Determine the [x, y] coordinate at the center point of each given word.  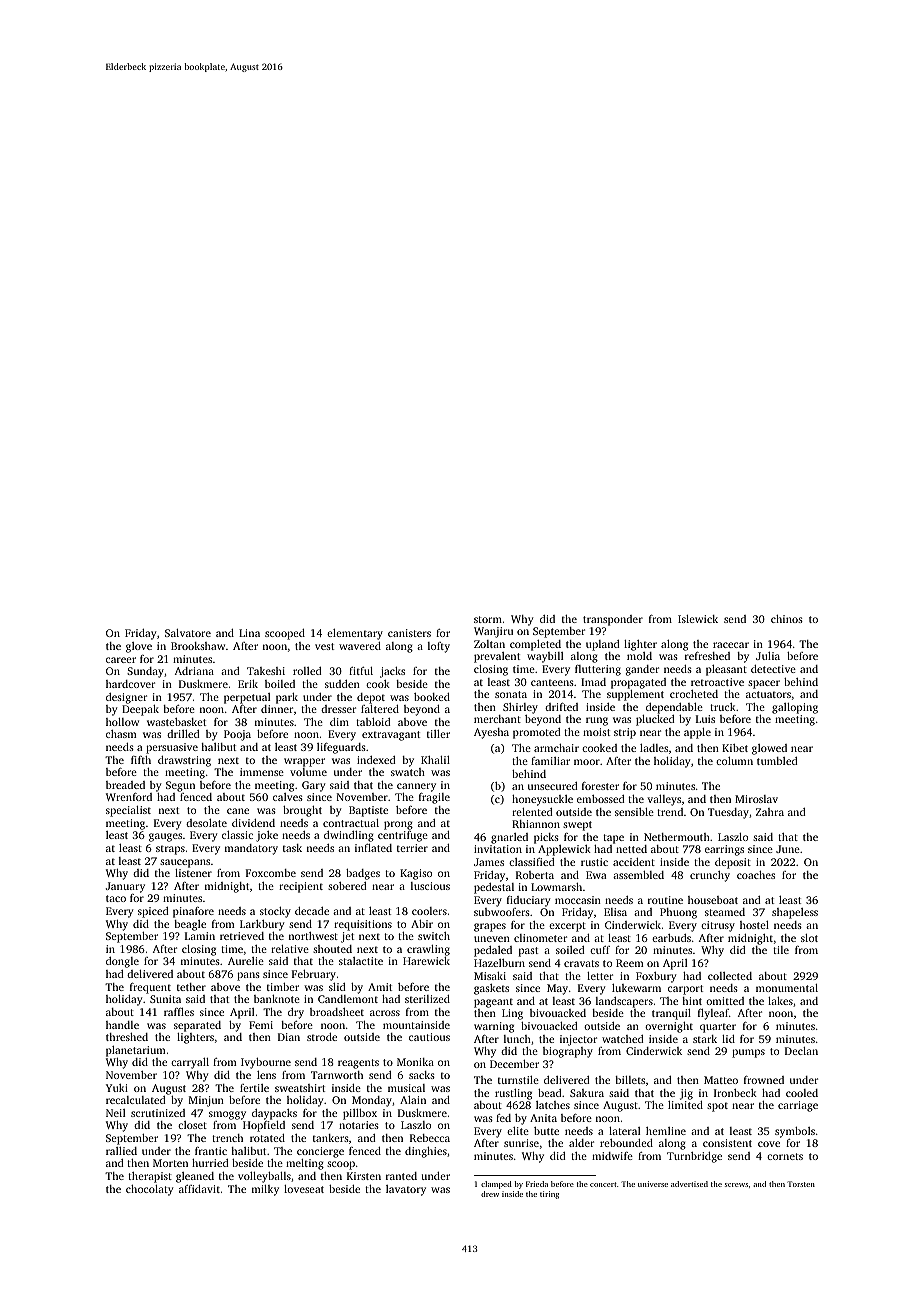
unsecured [553, 786]
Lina [249, 633]
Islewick [698, 619]
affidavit [199, 1189]
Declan [801, 1051]
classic [237, 835]
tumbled [777, 761]
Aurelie [246, 961]
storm [488, 619]
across [385, 1013]
